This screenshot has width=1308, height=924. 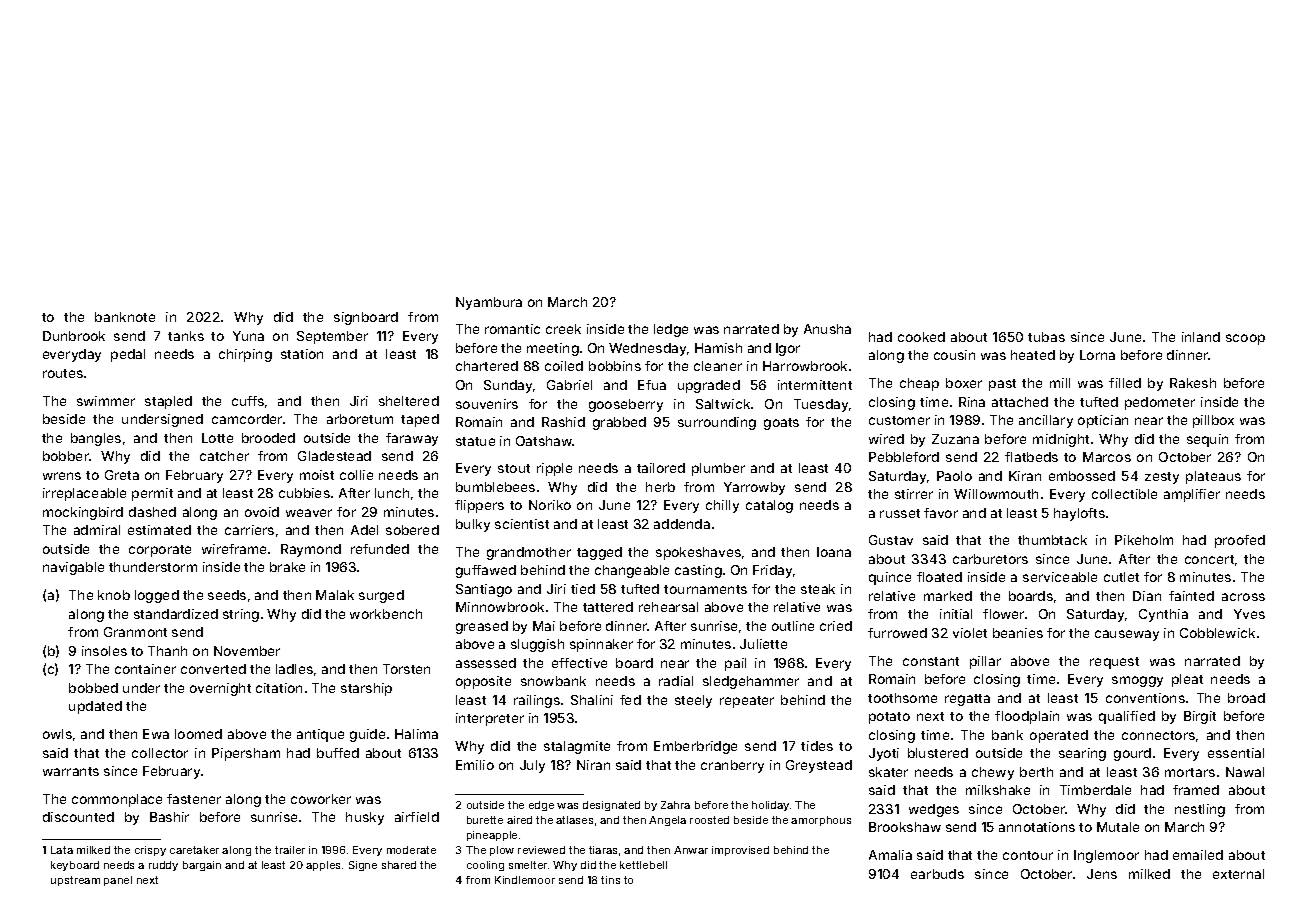 What do you see at coordinates (309, 513) in the screenshot?
I see `weaver` at bounding box center [309, 513].
